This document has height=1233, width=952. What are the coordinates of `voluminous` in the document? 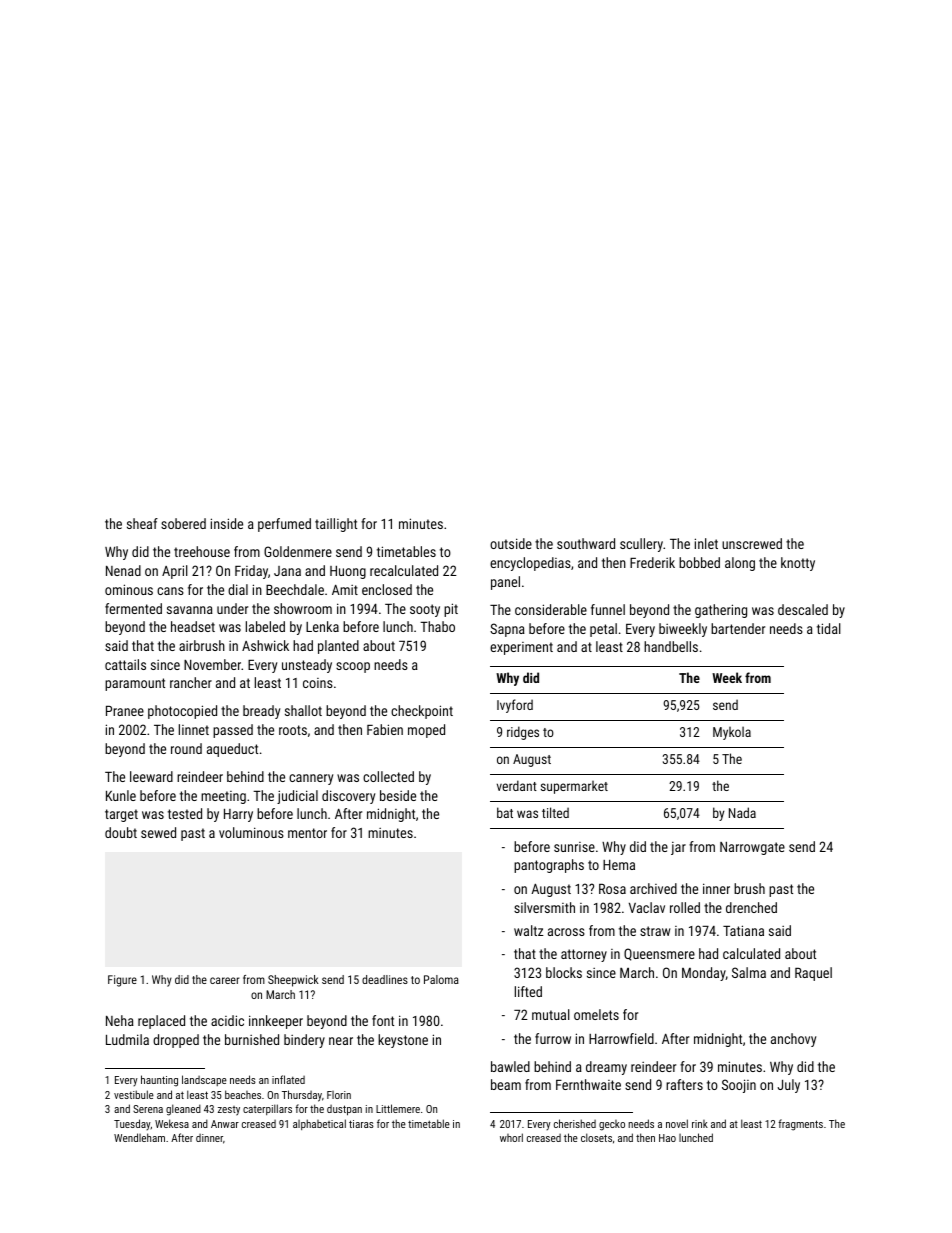 It's located at (251, 832).
